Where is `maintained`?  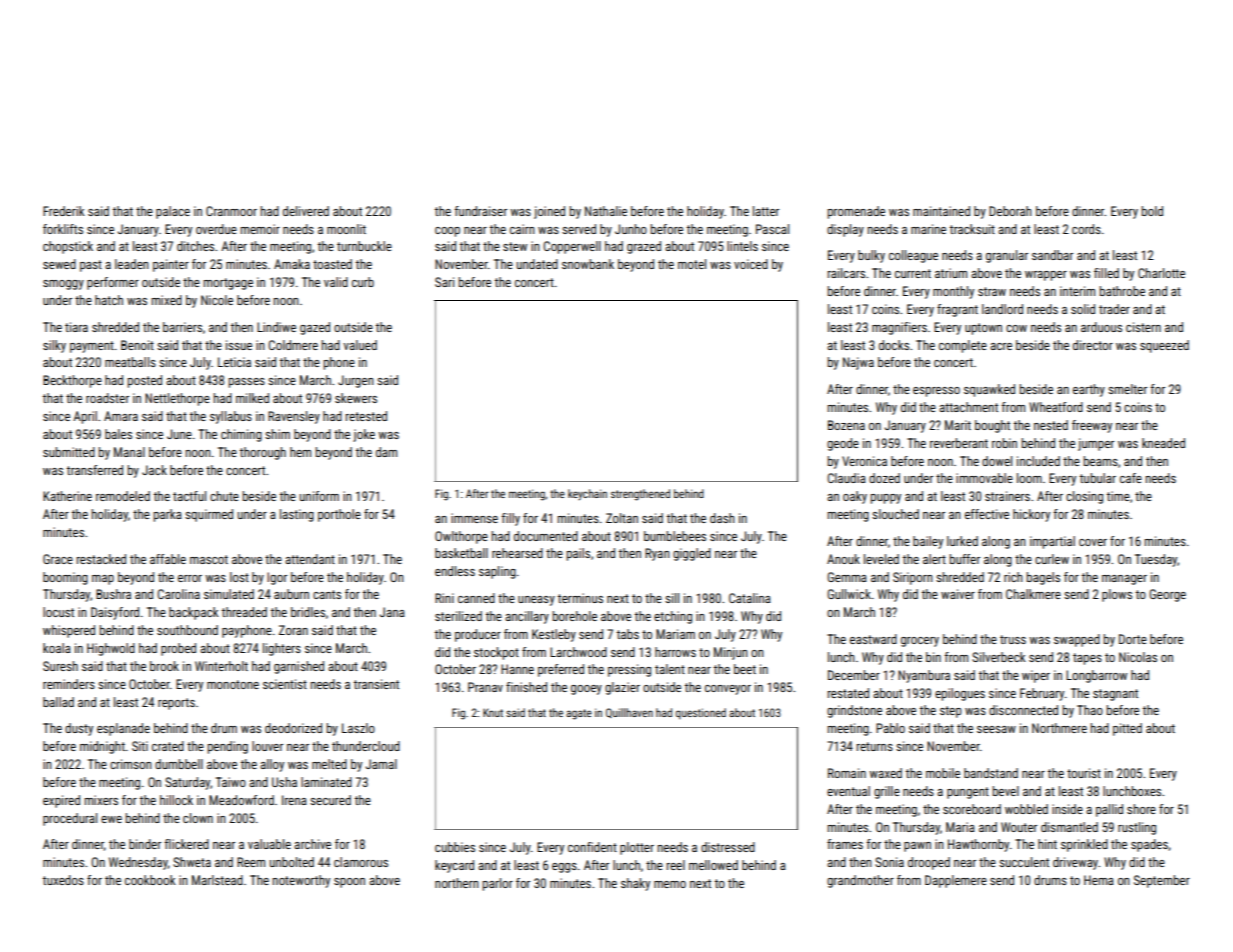
maintained is located at coordinates (941, 211).
